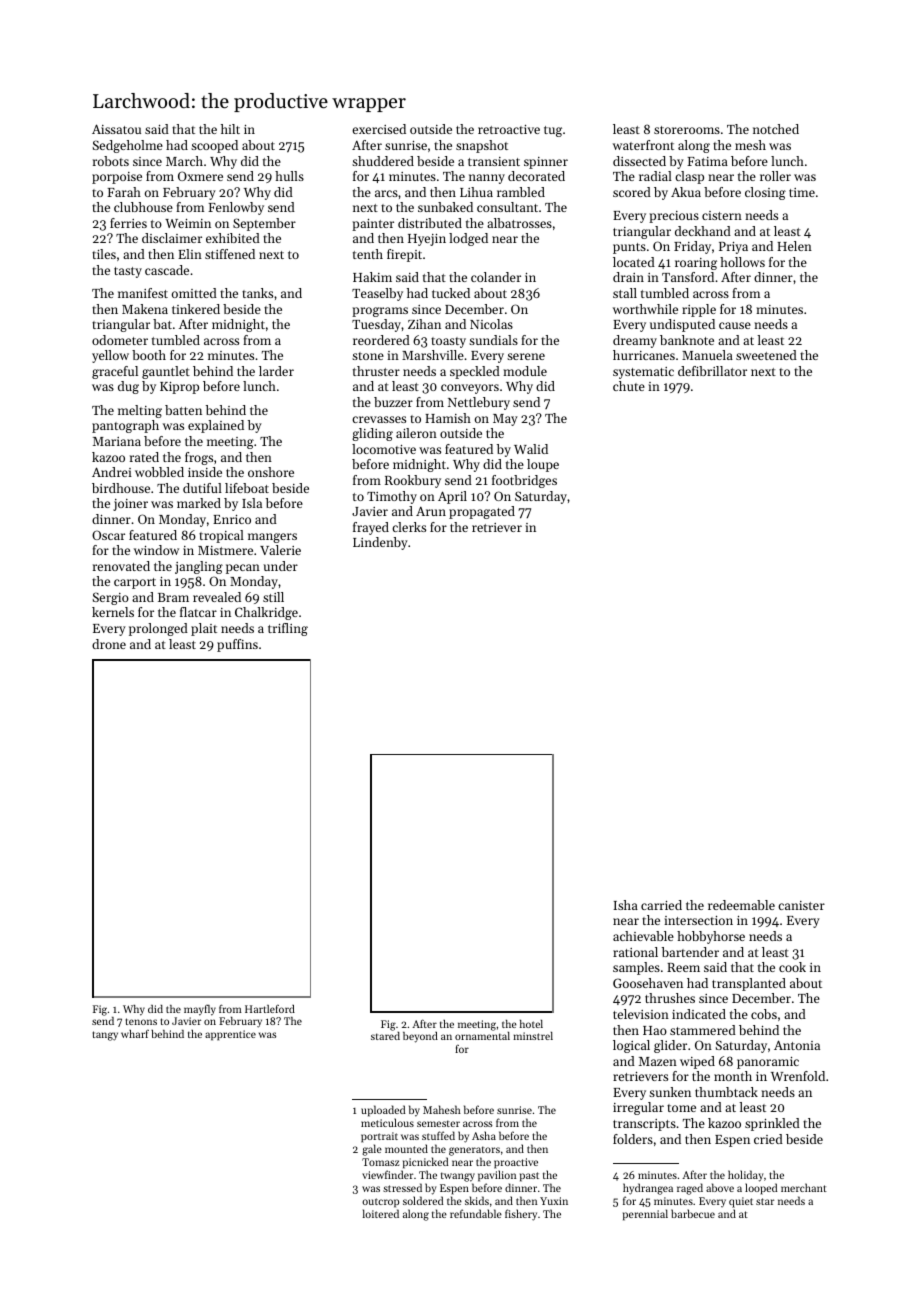 This document has height=1308, width=924. What do you see at coordinates (272, 538) in the document?
I see `mangers` at bounding box center [272, 538].
